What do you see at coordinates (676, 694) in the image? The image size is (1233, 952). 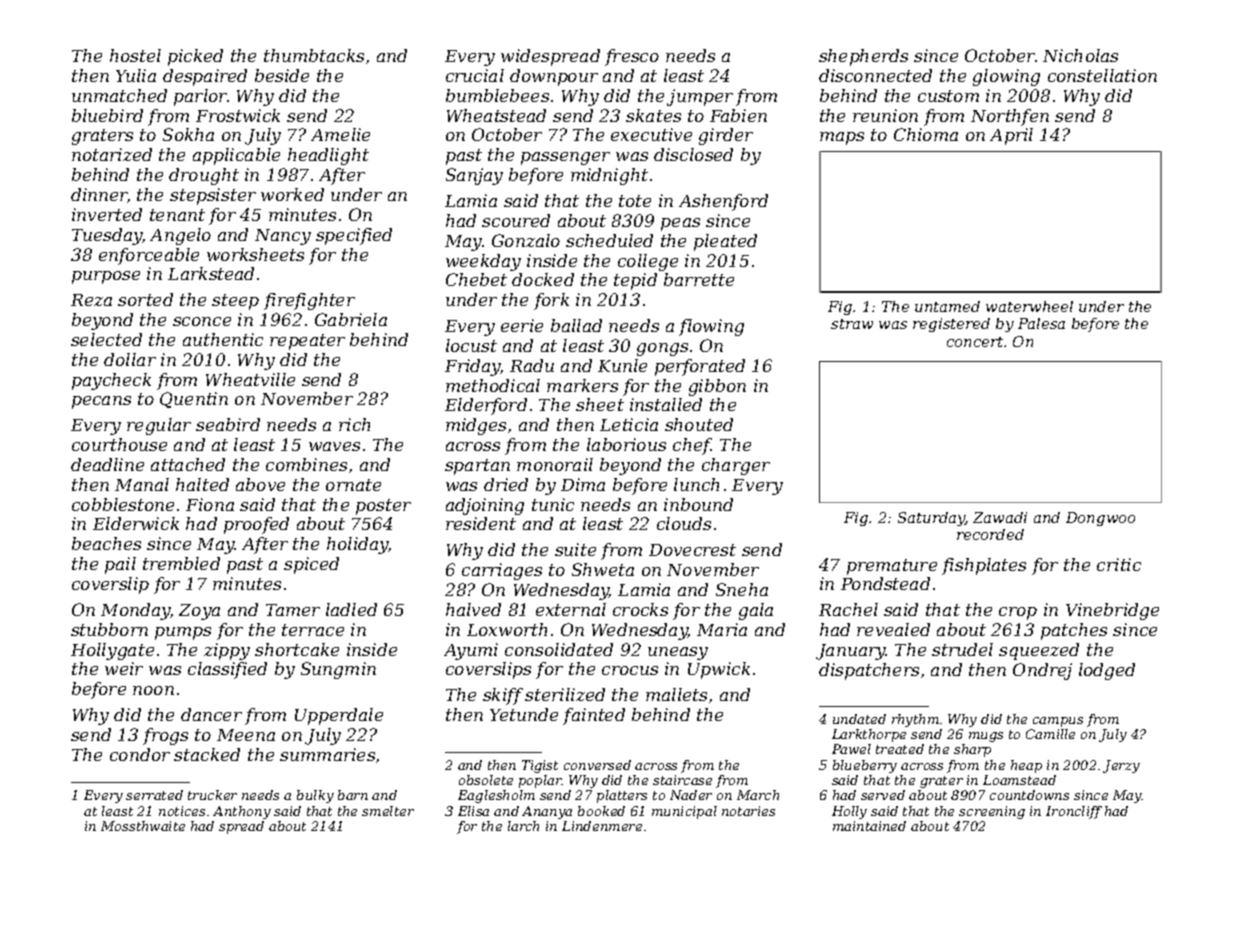 I see `mallets` at bounding box center [676, 694].
